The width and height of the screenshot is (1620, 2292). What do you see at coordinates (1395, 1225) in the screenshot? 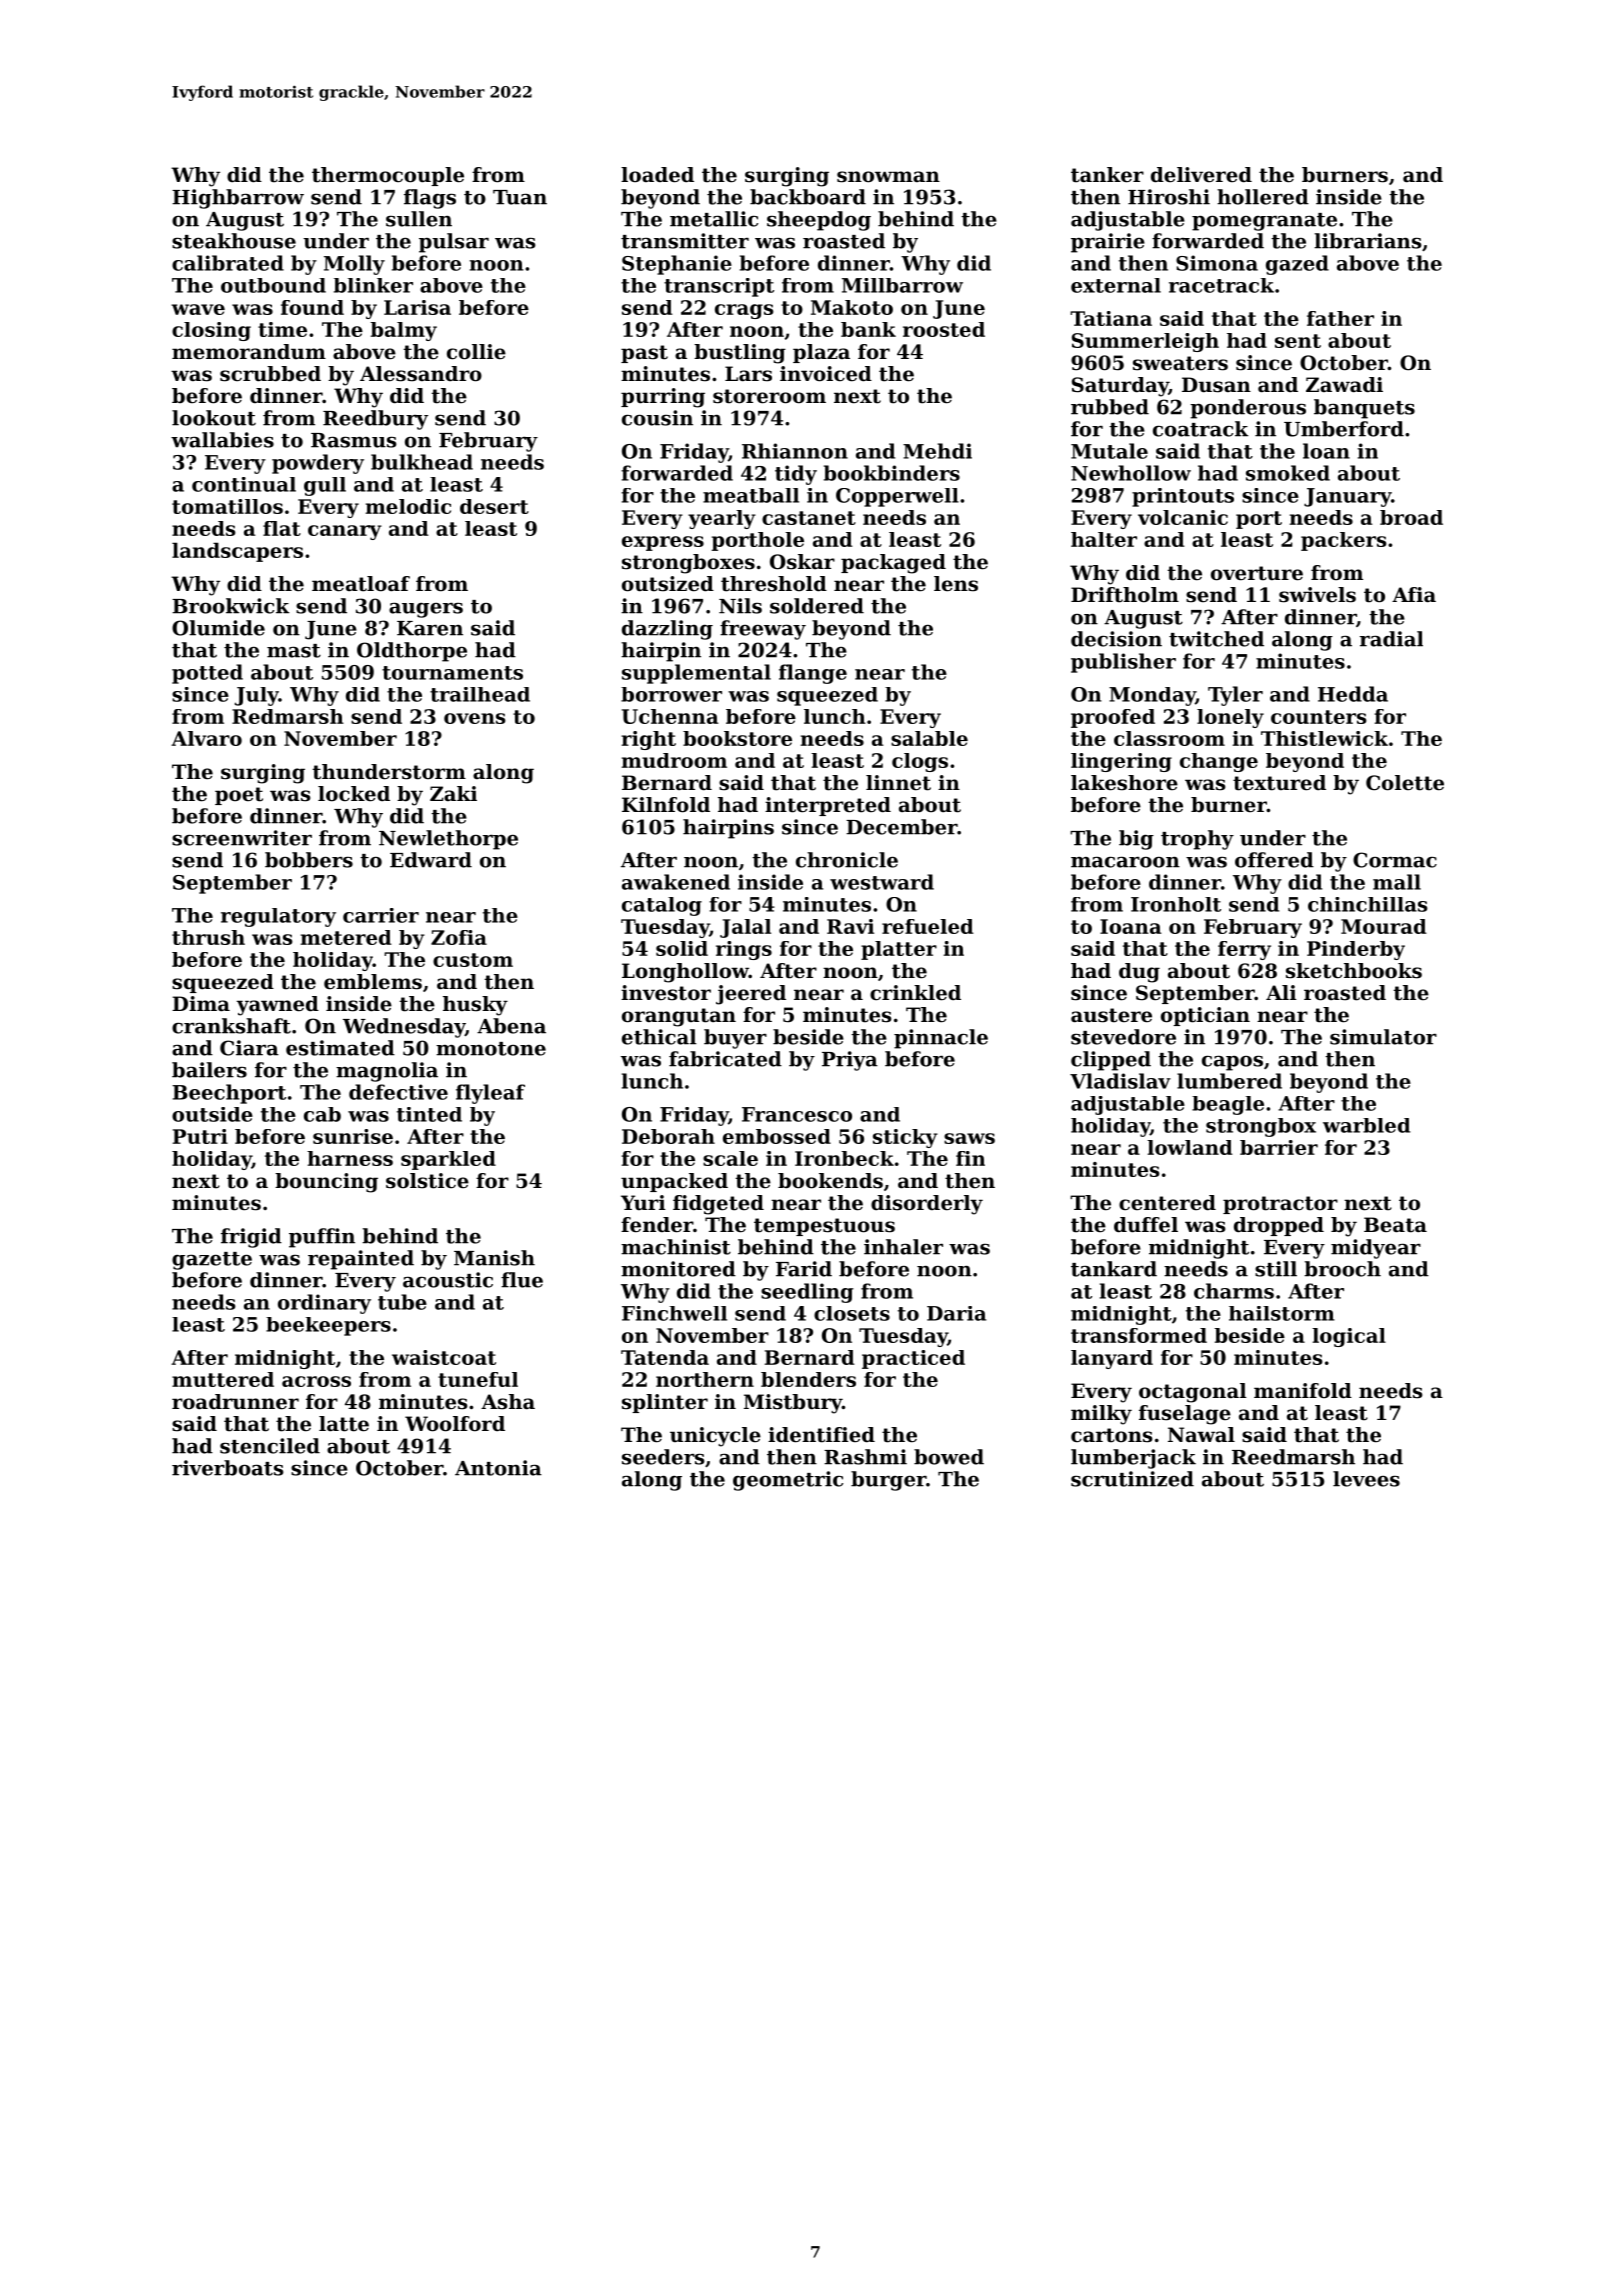
I see `Beata` at bounding box center [1395, 1225].
